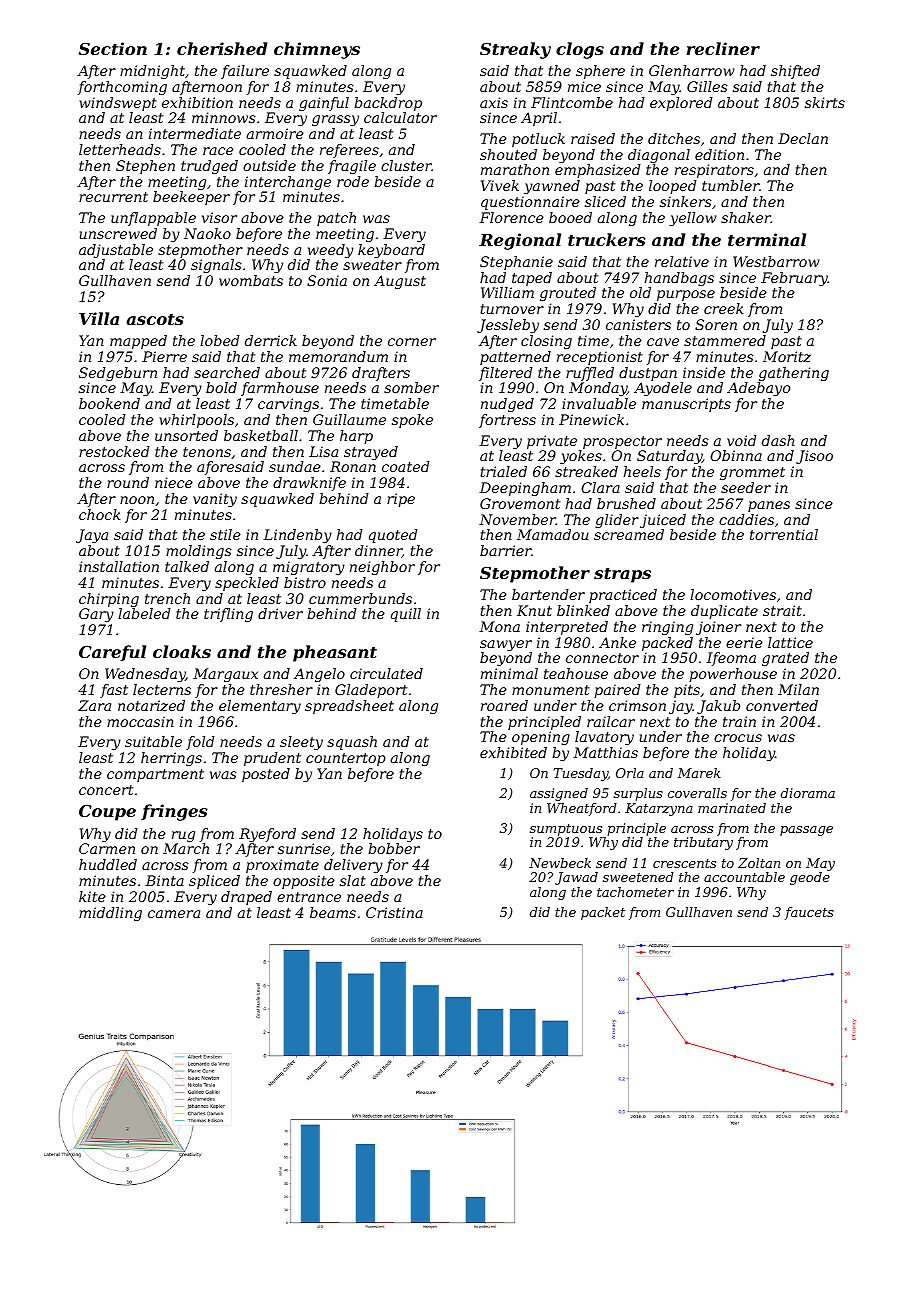 This image has height=1308, width=924. Describe the element at coordinates (515, 50) in the image. I see `Streaky` at that location.
